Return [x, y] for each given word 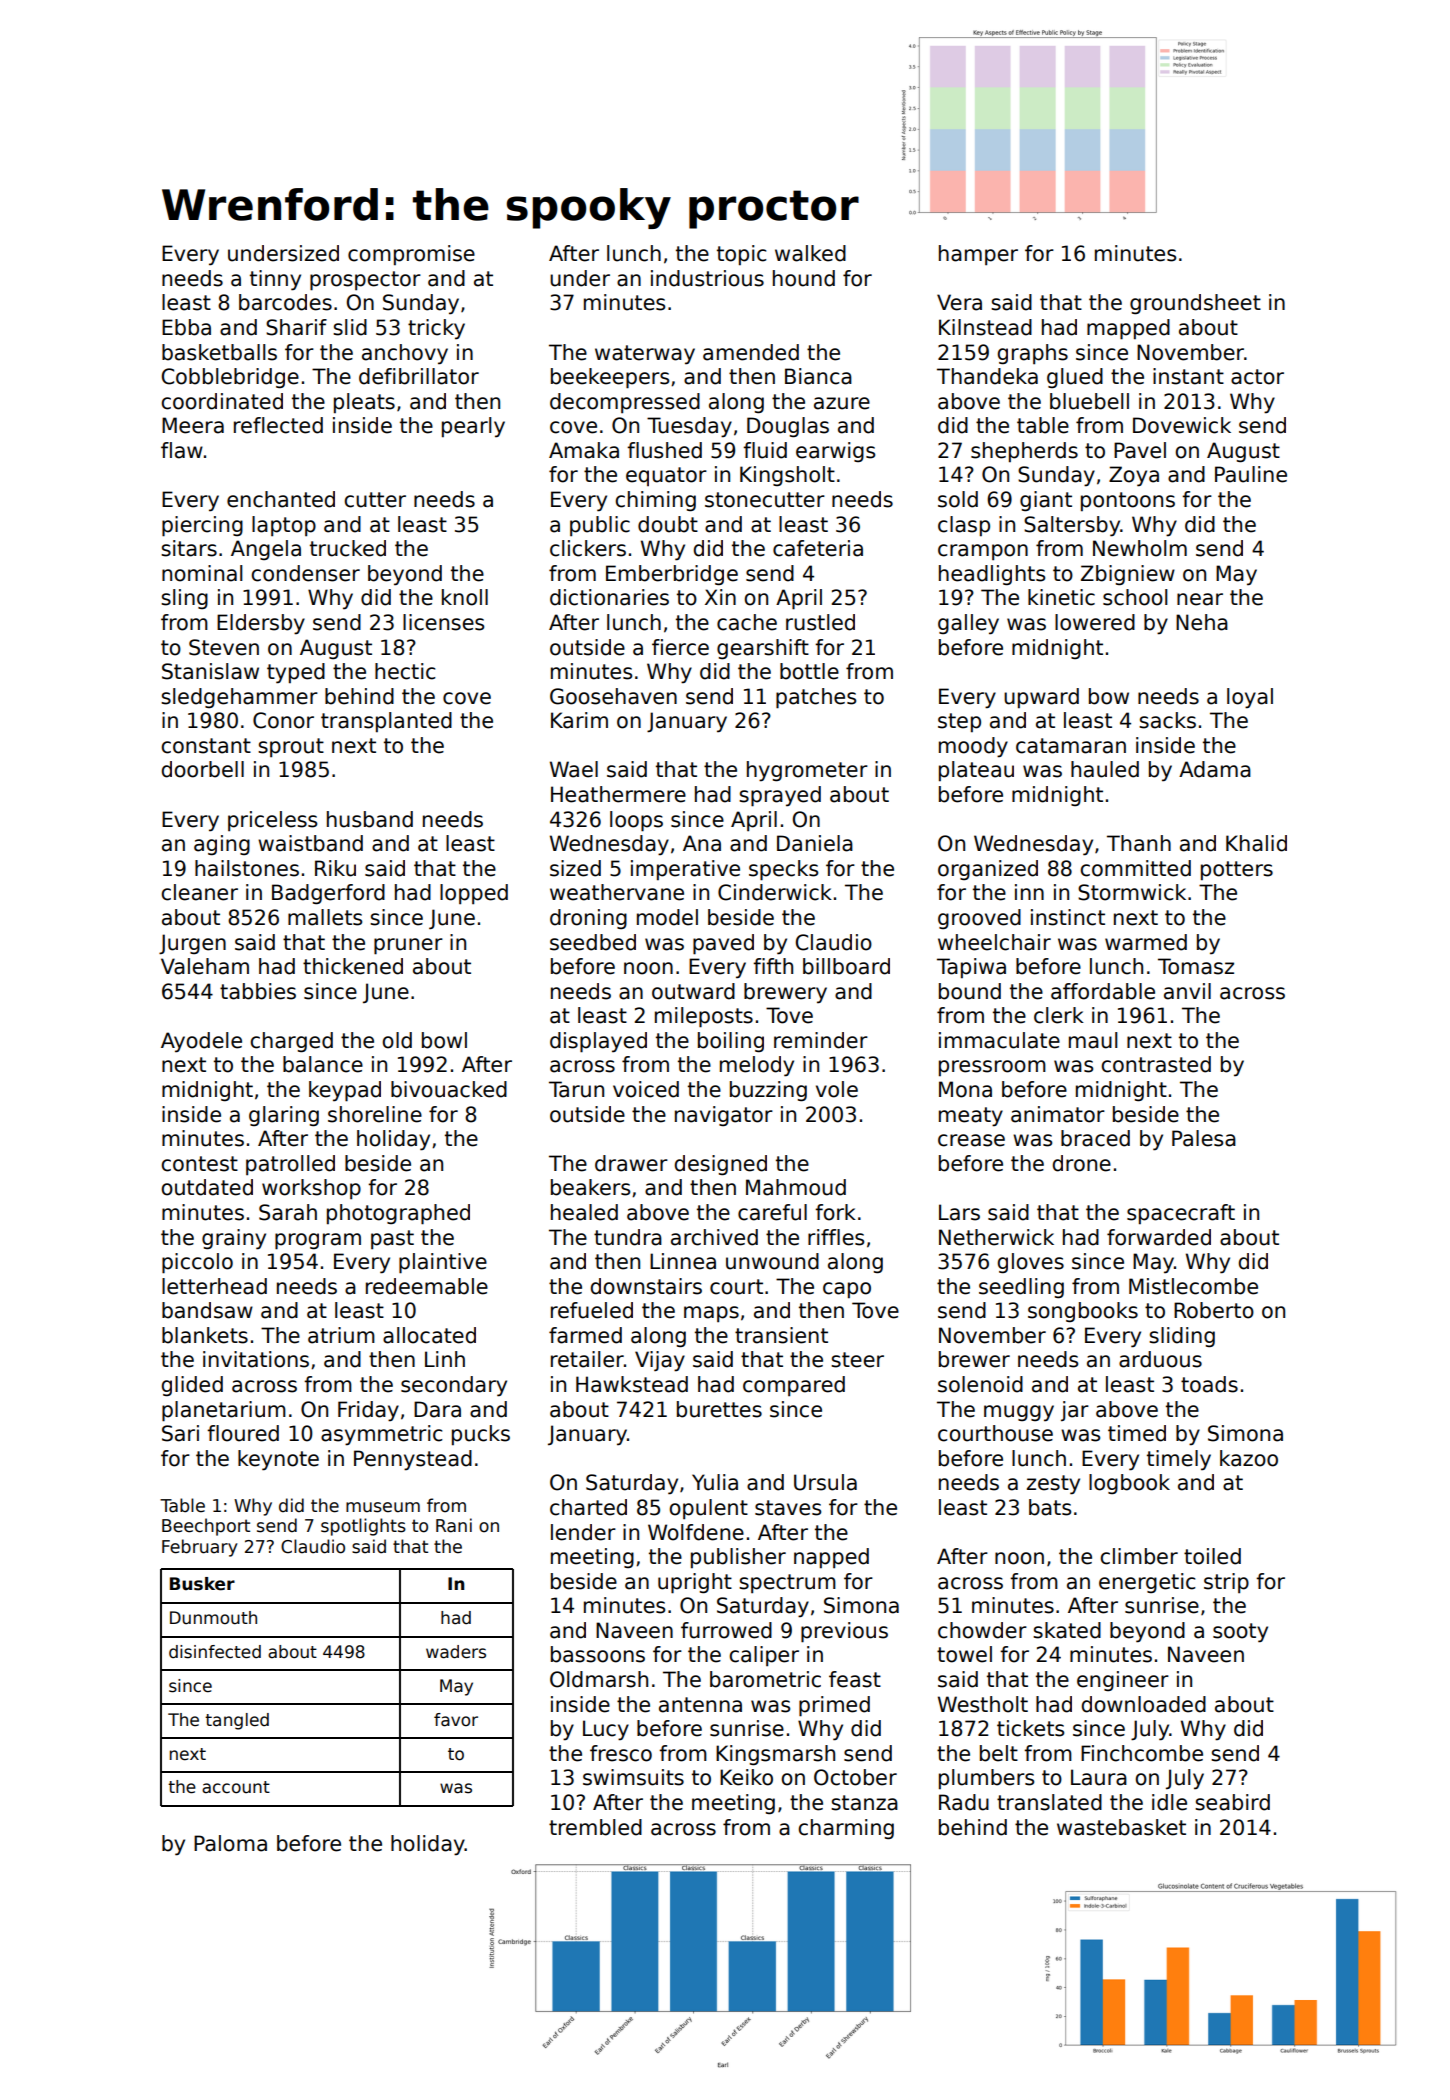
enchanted [281, 499]
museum [383, 1507]
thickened [353, 966]
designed [721, 1165]
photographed [398, 1214]
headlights [992, 575]
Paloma [230, 1843]
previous [844, 1632]
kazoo [1249, 1458]
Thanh [1139, 843]
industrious [707, 278]
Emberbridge [672, 575]
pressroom [992, 1068]
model [667, 917]
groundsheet [1195, 304]
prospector [365, 281]
